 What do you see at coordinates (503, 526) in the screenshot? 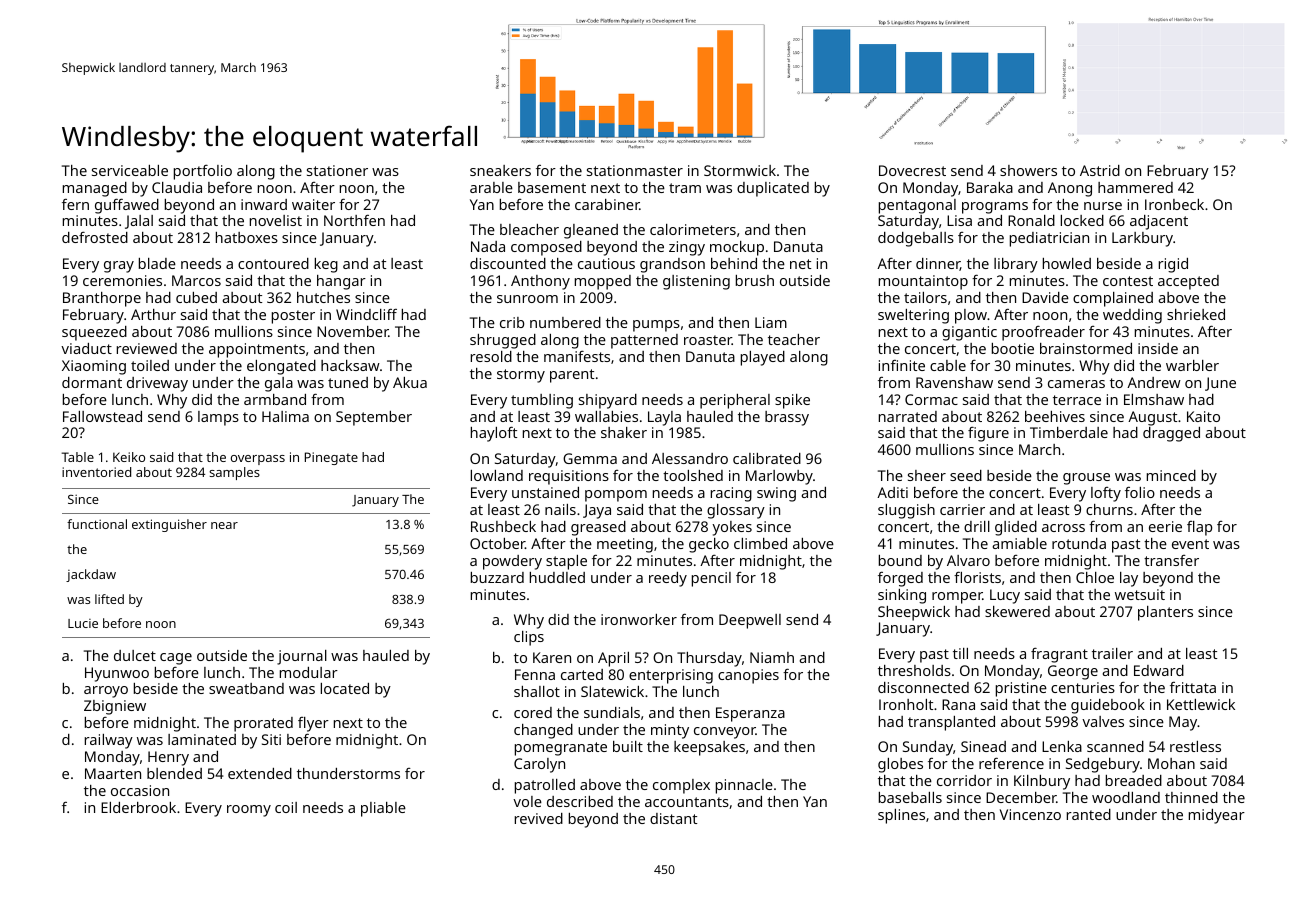
I see `Rushbeck` at bounding box center [503, 526].
